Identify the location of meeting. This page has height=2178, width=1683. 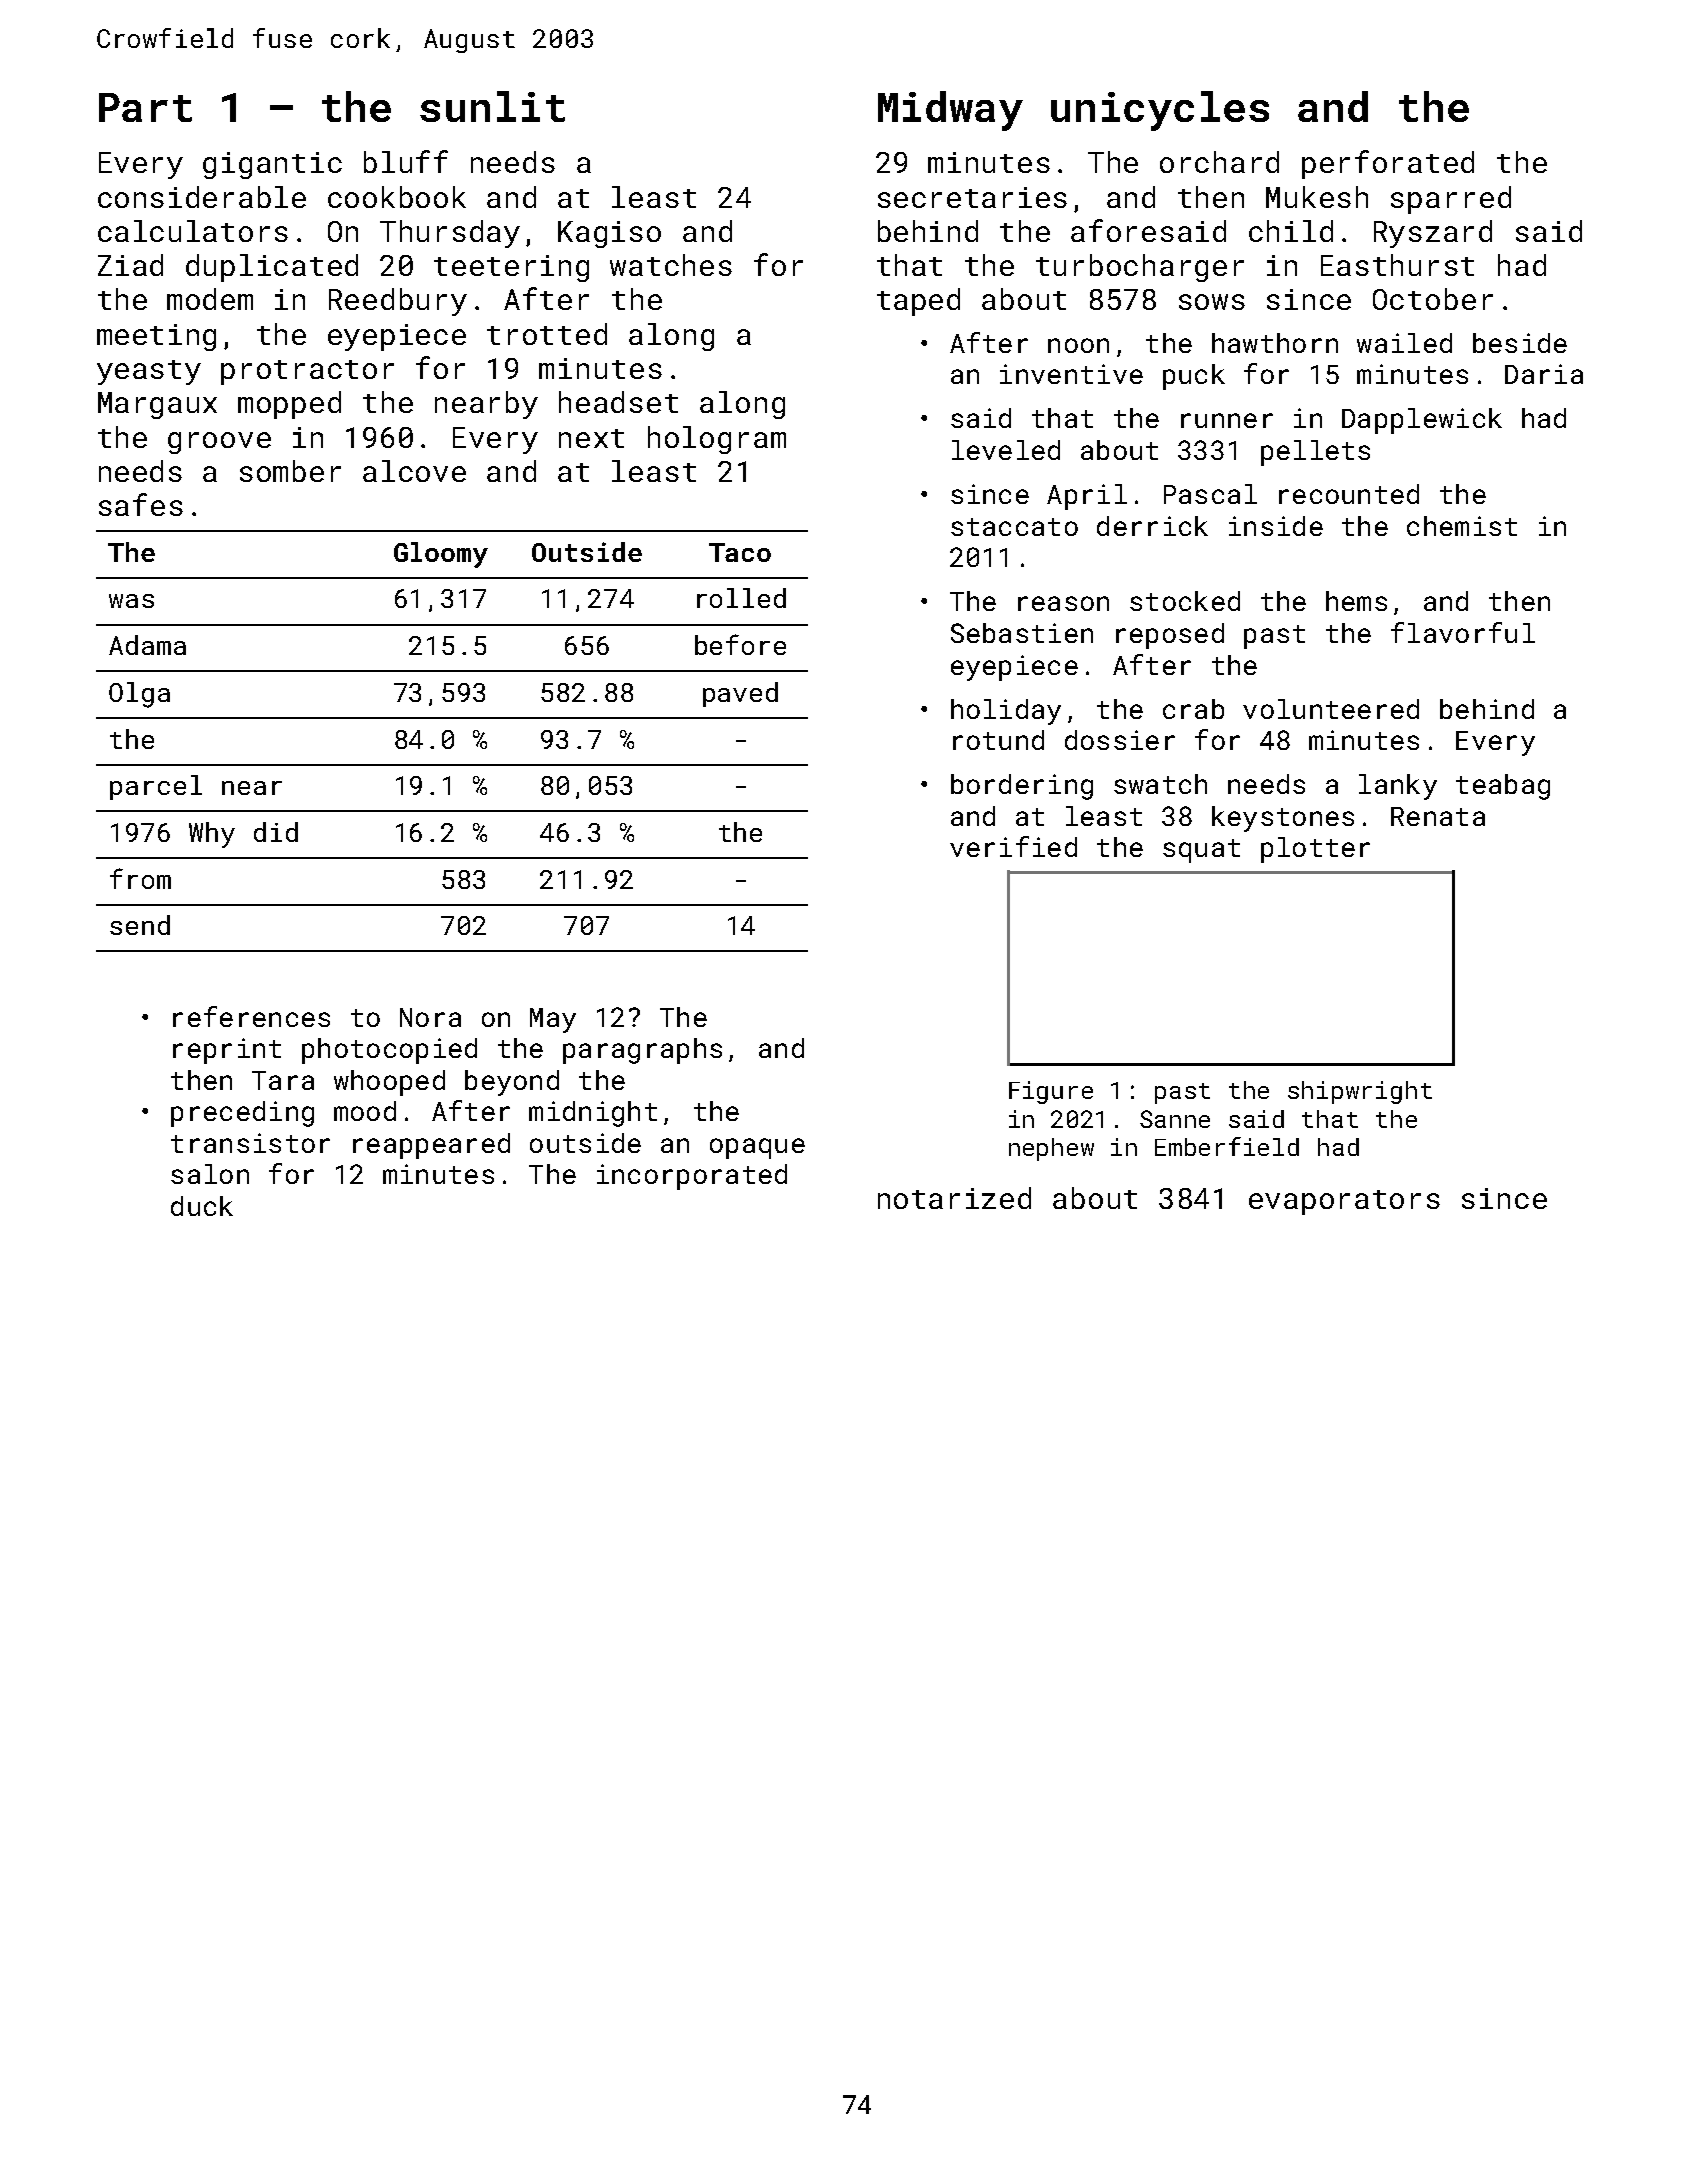
(156, 337).
